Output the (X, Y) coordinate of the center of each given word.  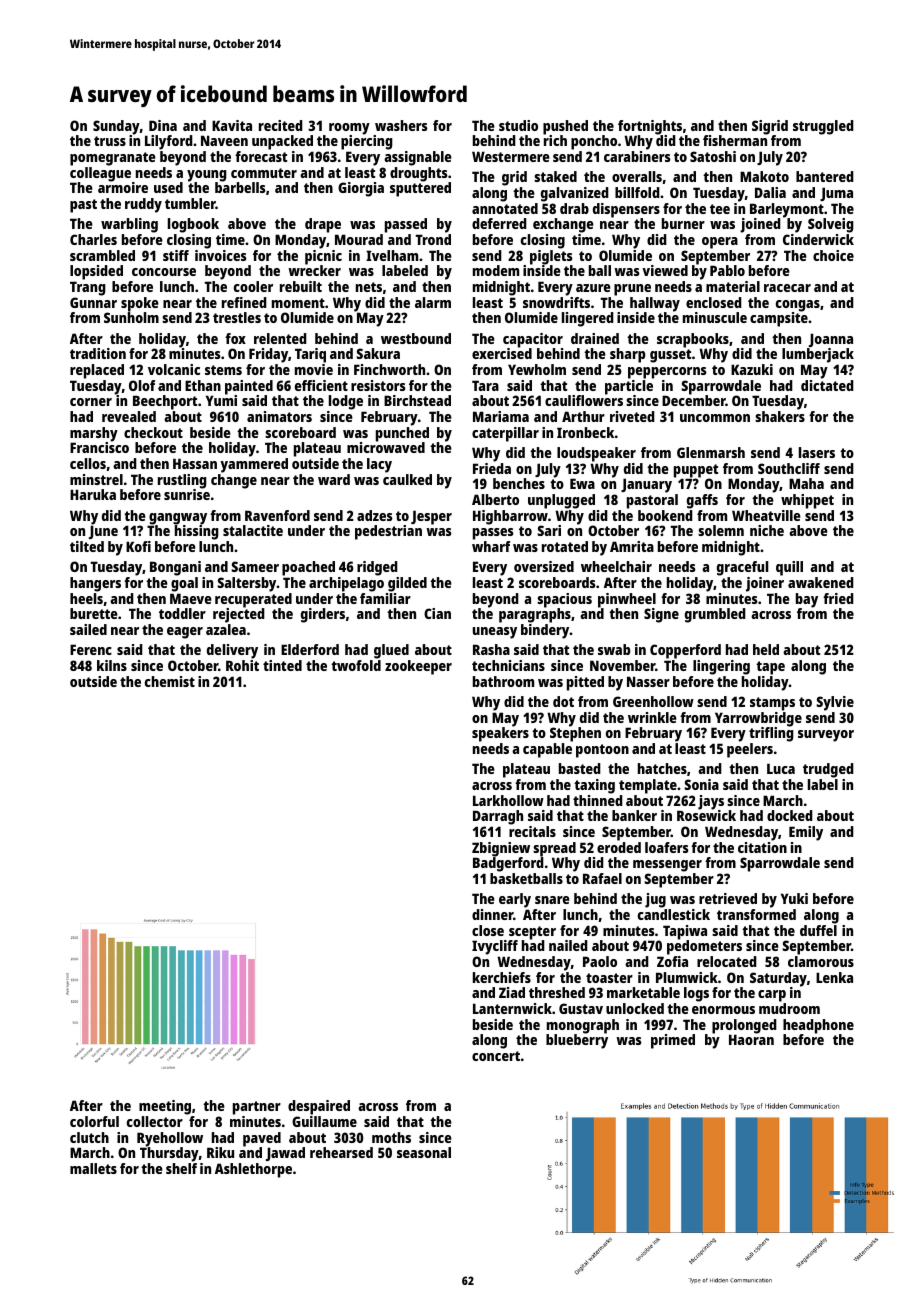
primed (673, 1041)
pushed (565, 127)
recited (281, 125)
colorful (94, 1121)
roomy (349, 129)
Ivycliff (495, 947)
